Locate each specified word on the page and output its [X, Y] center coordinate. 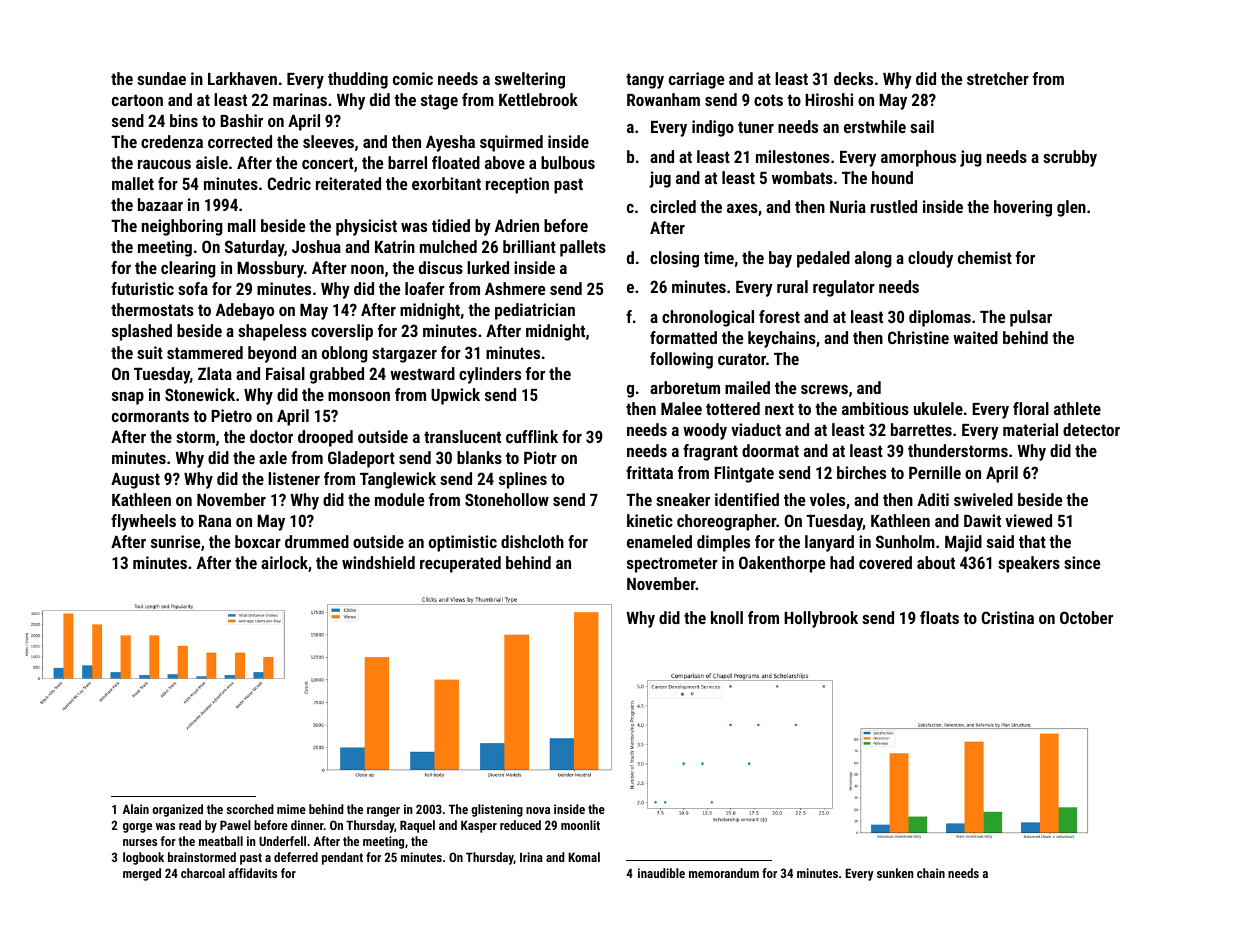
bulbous [568, 162]
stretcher [998, 78]
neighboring [182, 227]
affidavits [253, 873]
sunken [895, 873]
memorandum [724, 873]
